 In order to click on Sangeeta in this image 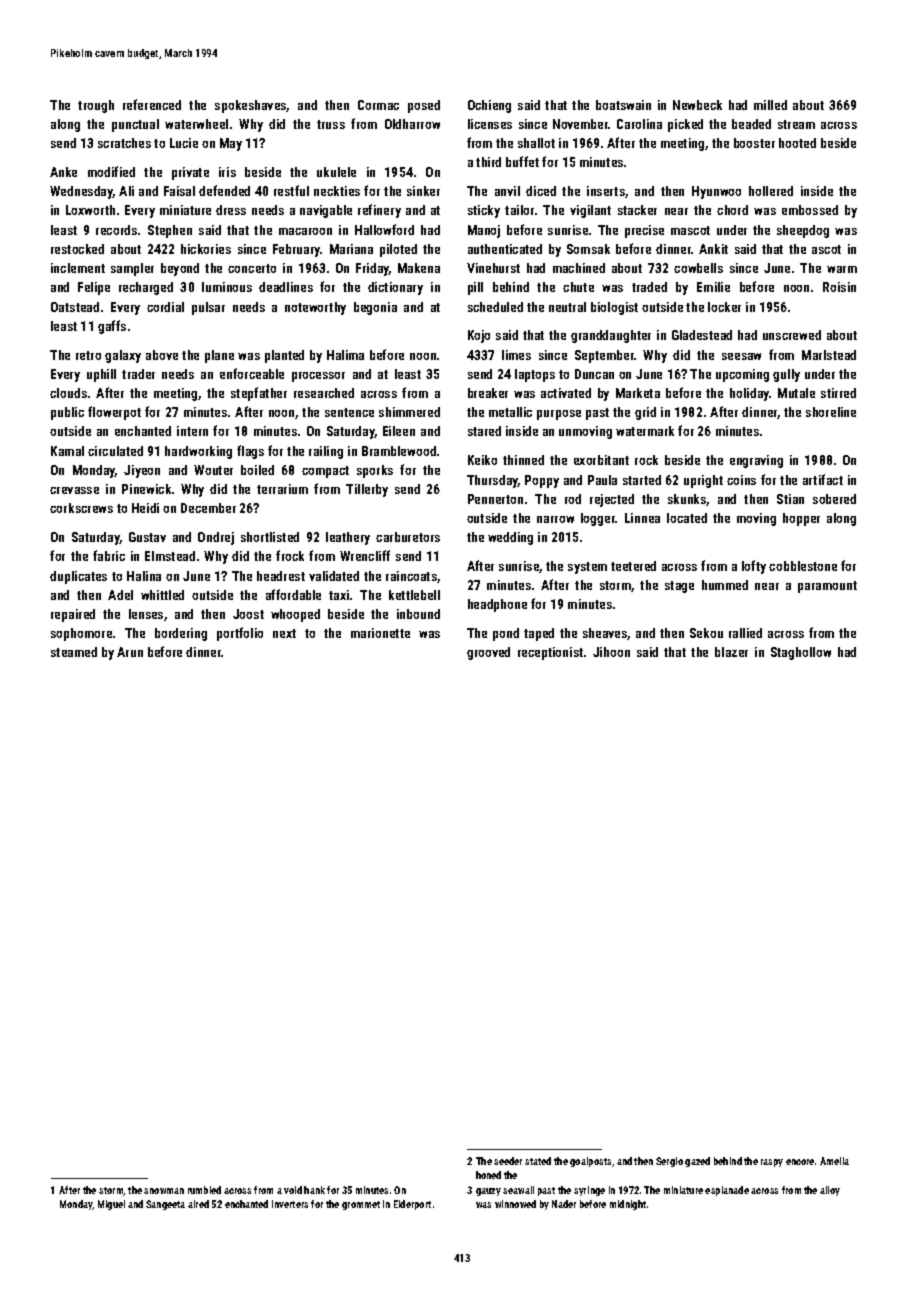, I will do `click(165, 1205)`.
